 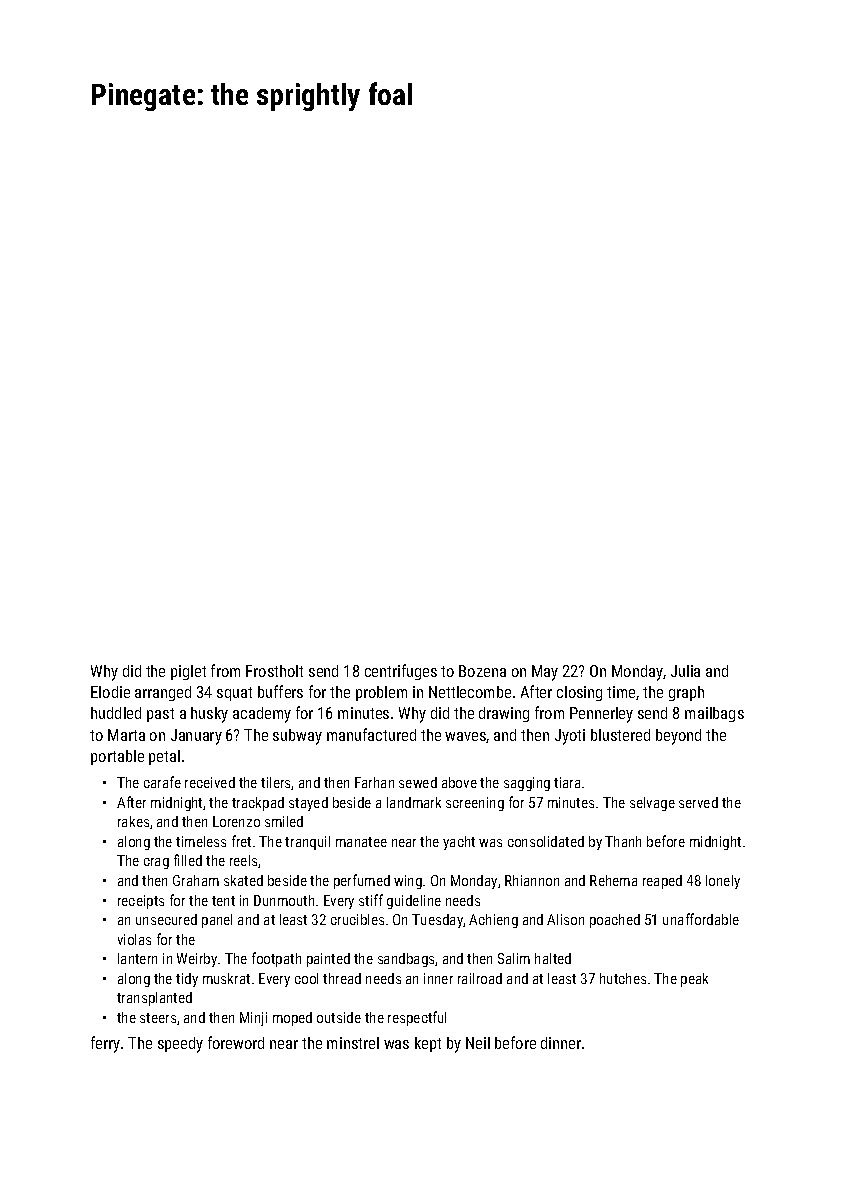 What do you see at coordinates (701, 919) in the image?
I see `unaffordable` at bounding box center [701, 919].
